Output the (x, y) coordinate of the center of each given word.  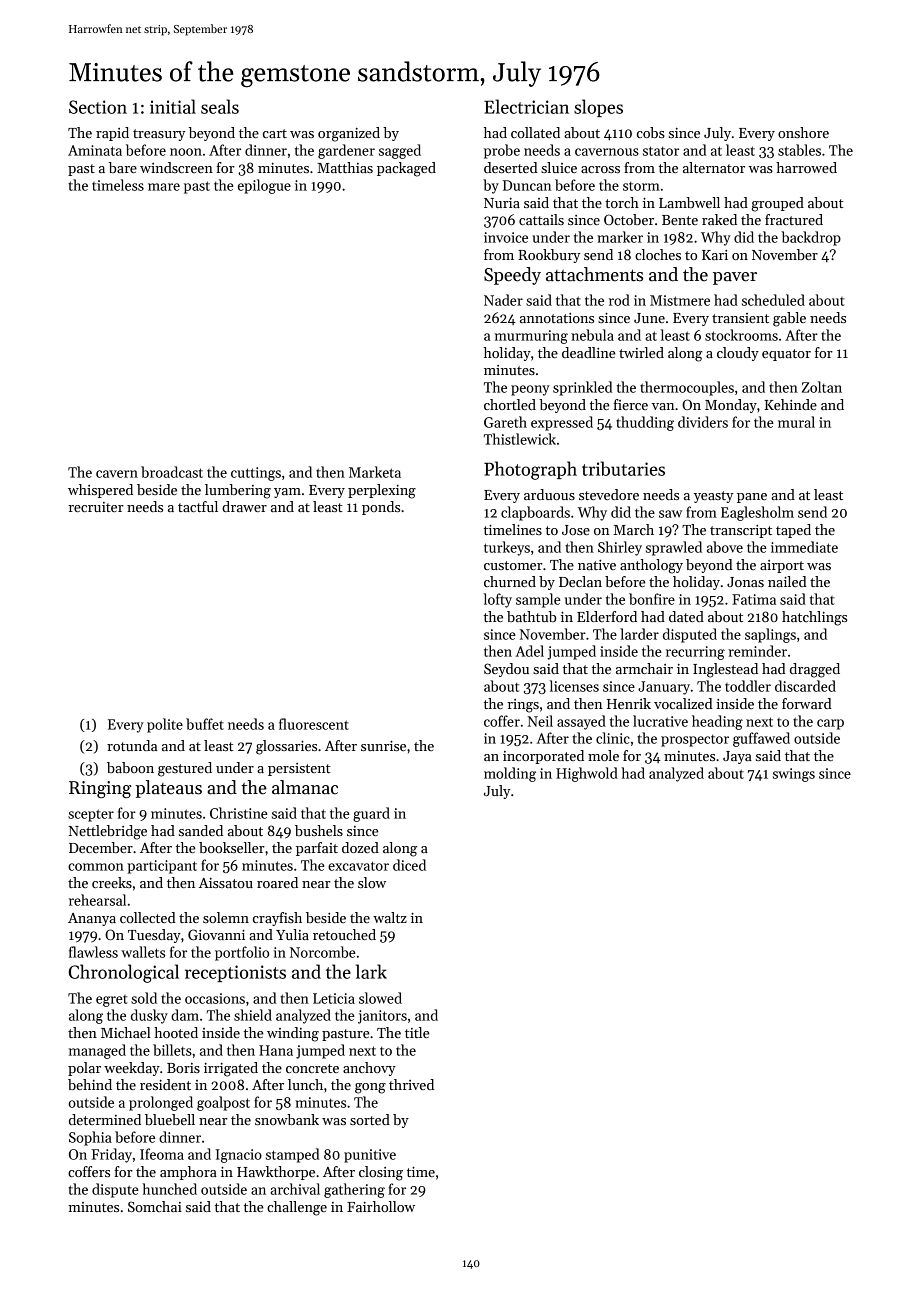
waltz (390, 917)
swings (794, 775)
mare (164, 187)
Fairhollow (381, 1206)
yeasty (713, 497)
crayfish (277, 919)
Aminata (95, 150)
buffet (205, 724)
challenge (297, 1208)
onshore (803, 132)
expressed (562, 423)
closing (381, 1173)
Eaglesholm (757, 513)
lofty (498, 600)
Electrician (526, 106)
